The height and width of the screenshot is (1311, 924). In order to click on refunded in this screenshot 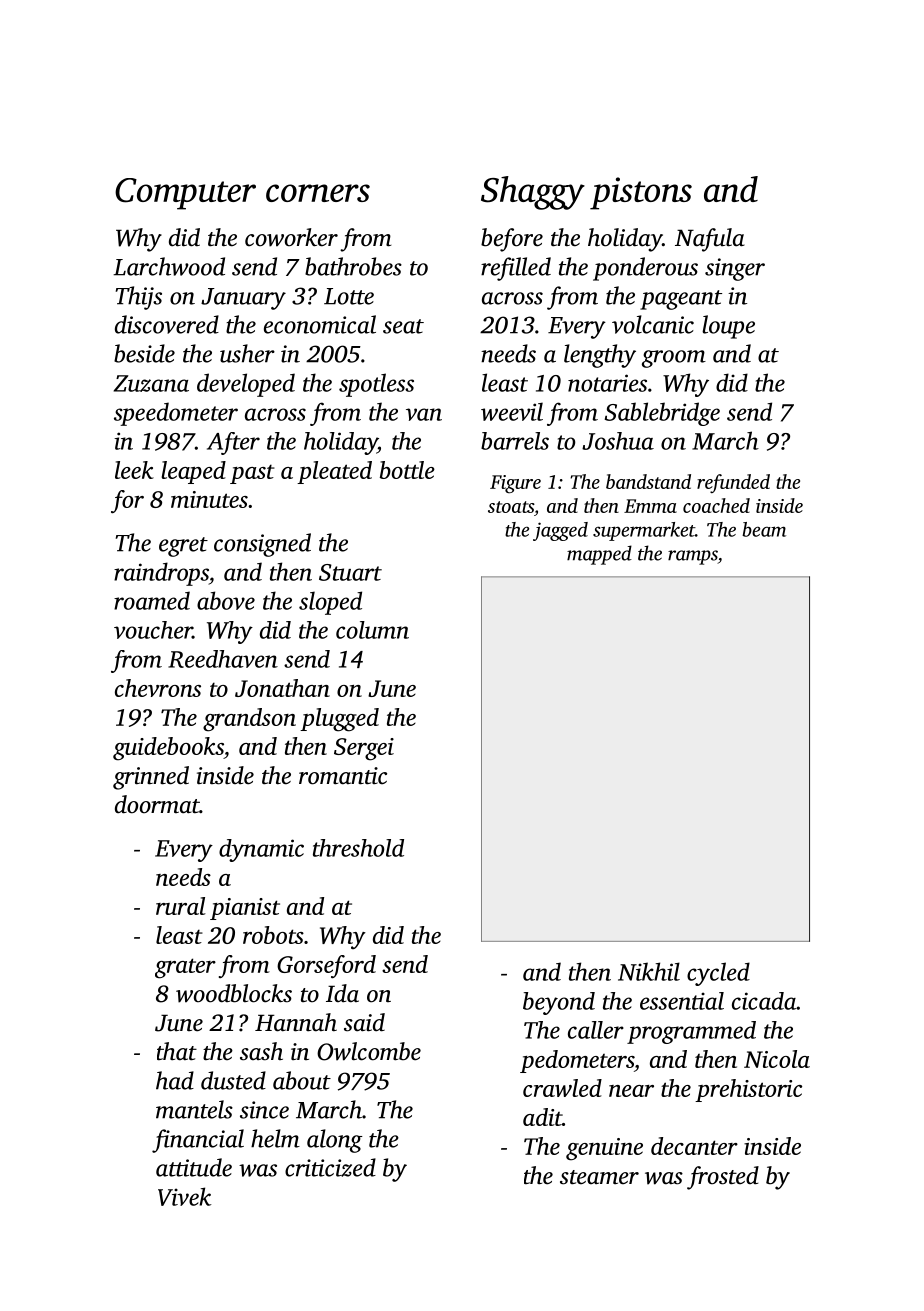, I will do `click(733, 483)`.
